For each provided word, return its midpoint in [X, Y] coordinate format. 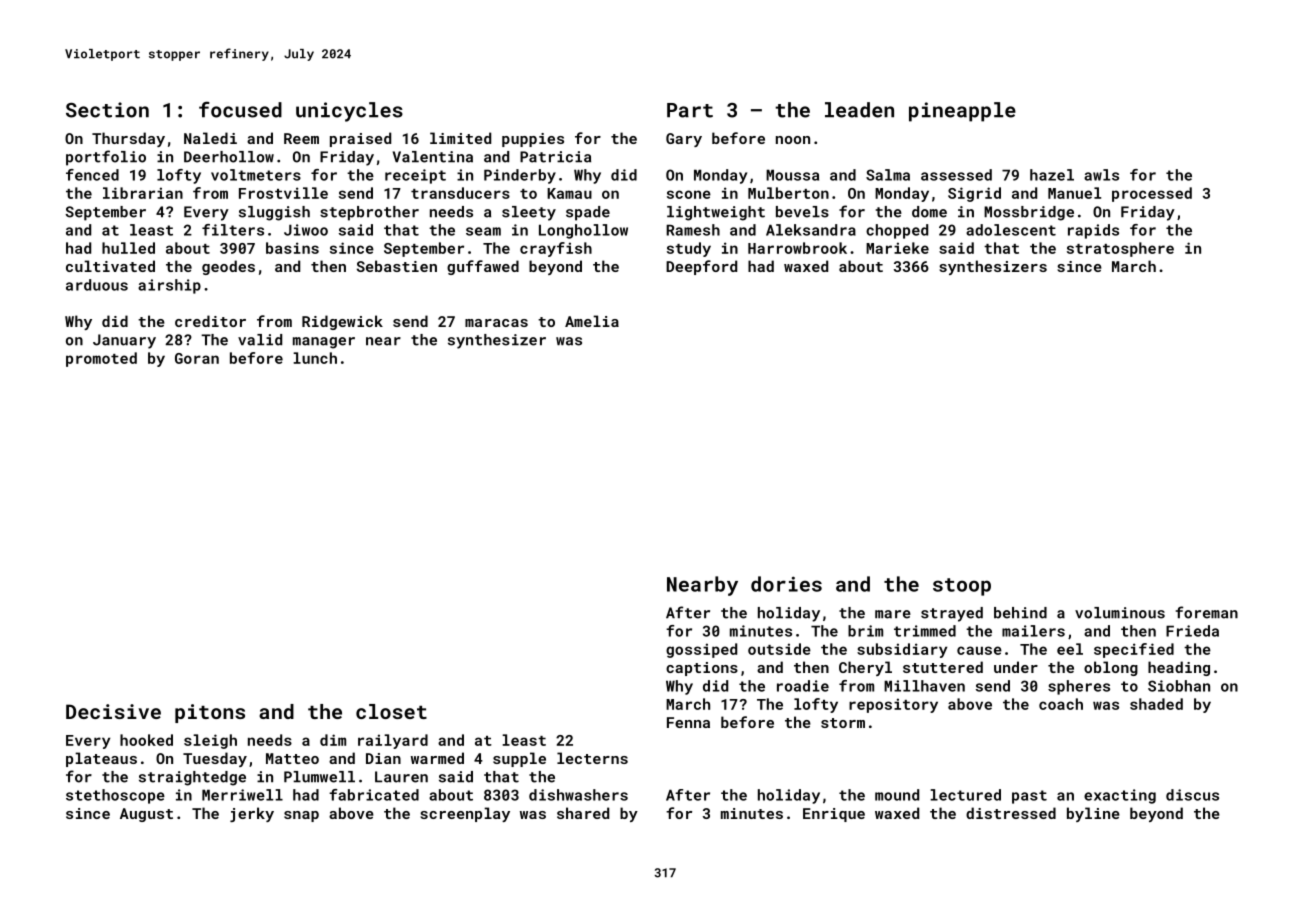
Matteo [292, 758]
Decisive [113, 711]
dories [786, 584]
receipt [415, 176]
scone [689, 194]
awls [1101, 175]
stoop [962, 587]
